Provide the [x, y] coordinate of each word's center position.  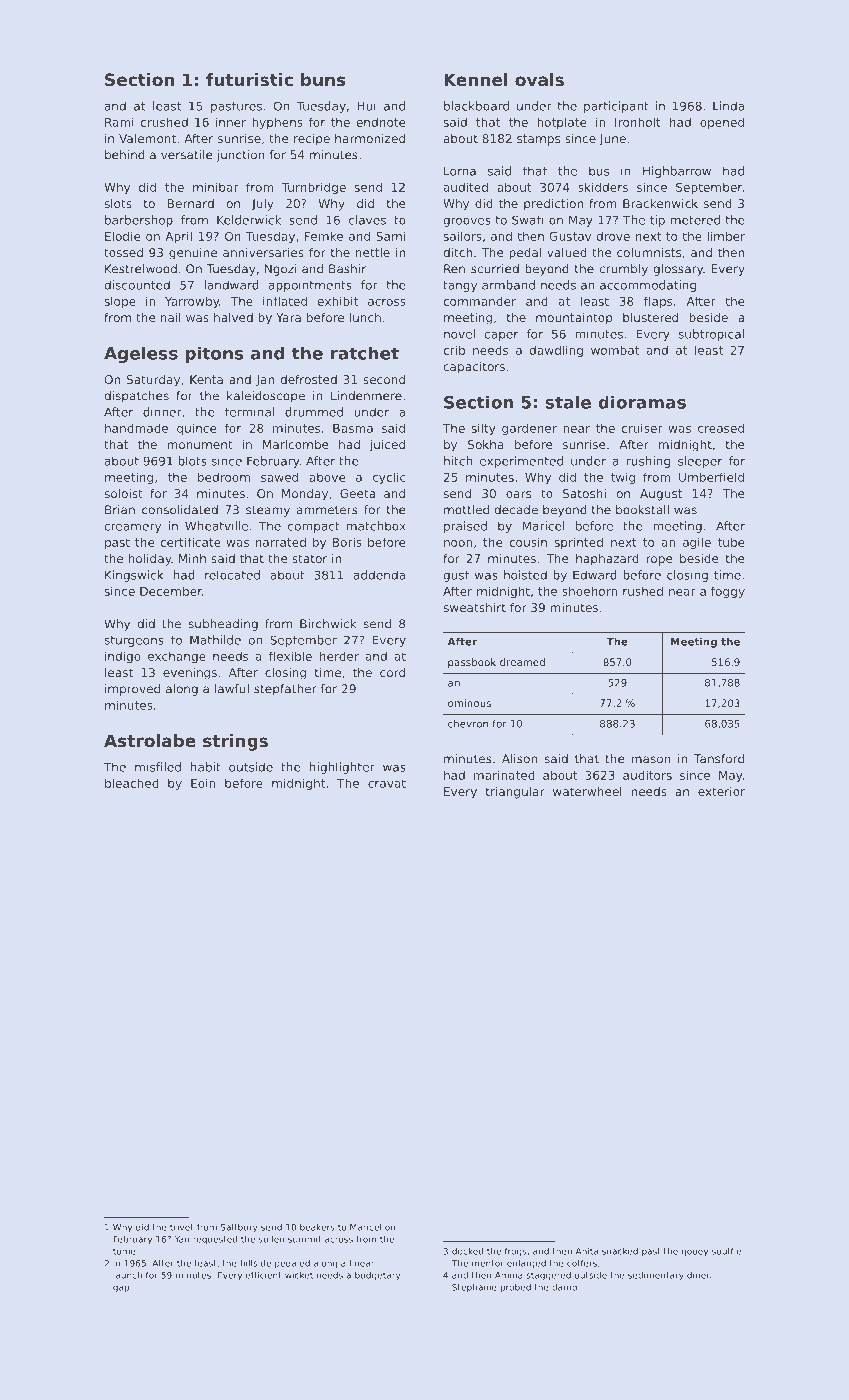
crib [454, 350]
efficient [264, 1275]
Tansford [719, 759]
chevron [468, 723]
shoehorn [589, 591]
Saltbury [239, 1228]
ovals [539, 79]
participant [616, 107]
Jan [265, 381]
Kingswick [134, 576]
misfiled [158, 767]
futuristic [249, 79]
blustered [650, 317]
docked [467, 1251]
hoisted [525, 575]
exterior [721, 791]
